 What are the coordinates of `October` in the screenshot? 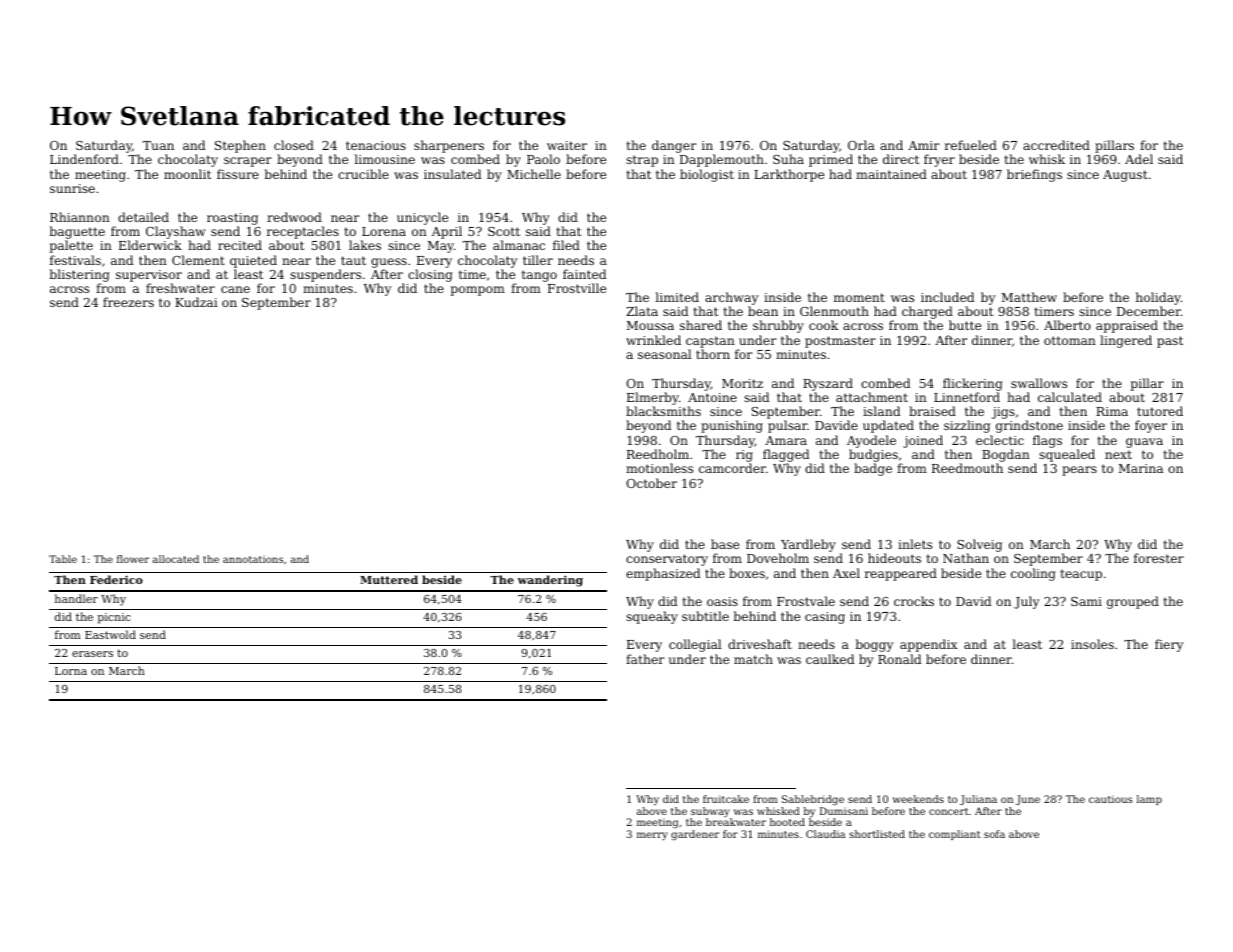 It's located at (651, 483).
